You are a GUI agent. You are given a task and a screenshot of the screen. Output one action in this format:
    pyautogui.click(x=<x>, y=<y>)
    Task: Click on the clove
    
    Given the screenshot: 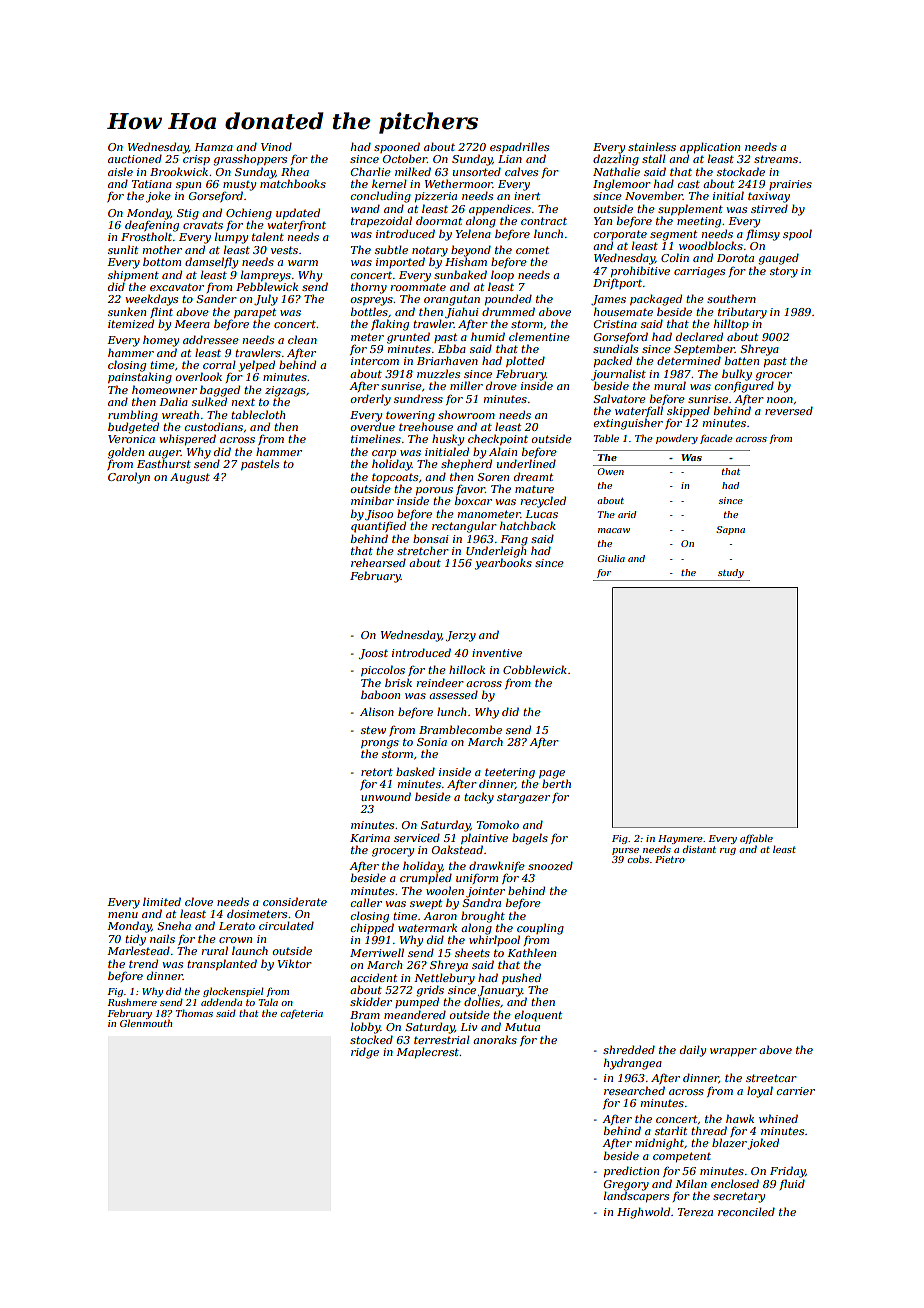 What is the action you would take?
    pyautogui.click(x=199, y=901)
